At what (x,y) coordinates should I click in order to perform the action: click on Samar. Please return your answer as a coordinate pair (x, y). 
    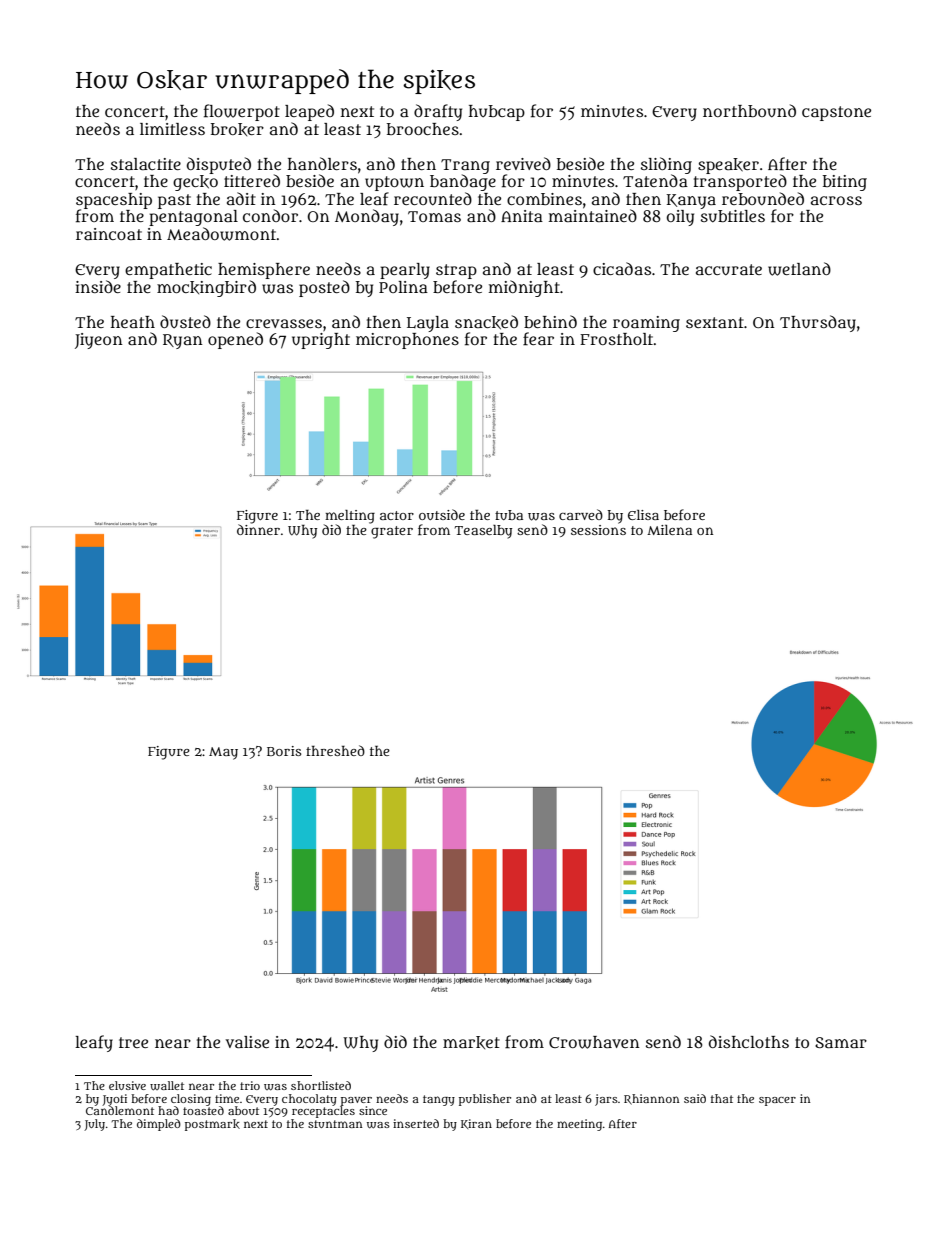
    Looking at the image, I should click on (841, 1042).
